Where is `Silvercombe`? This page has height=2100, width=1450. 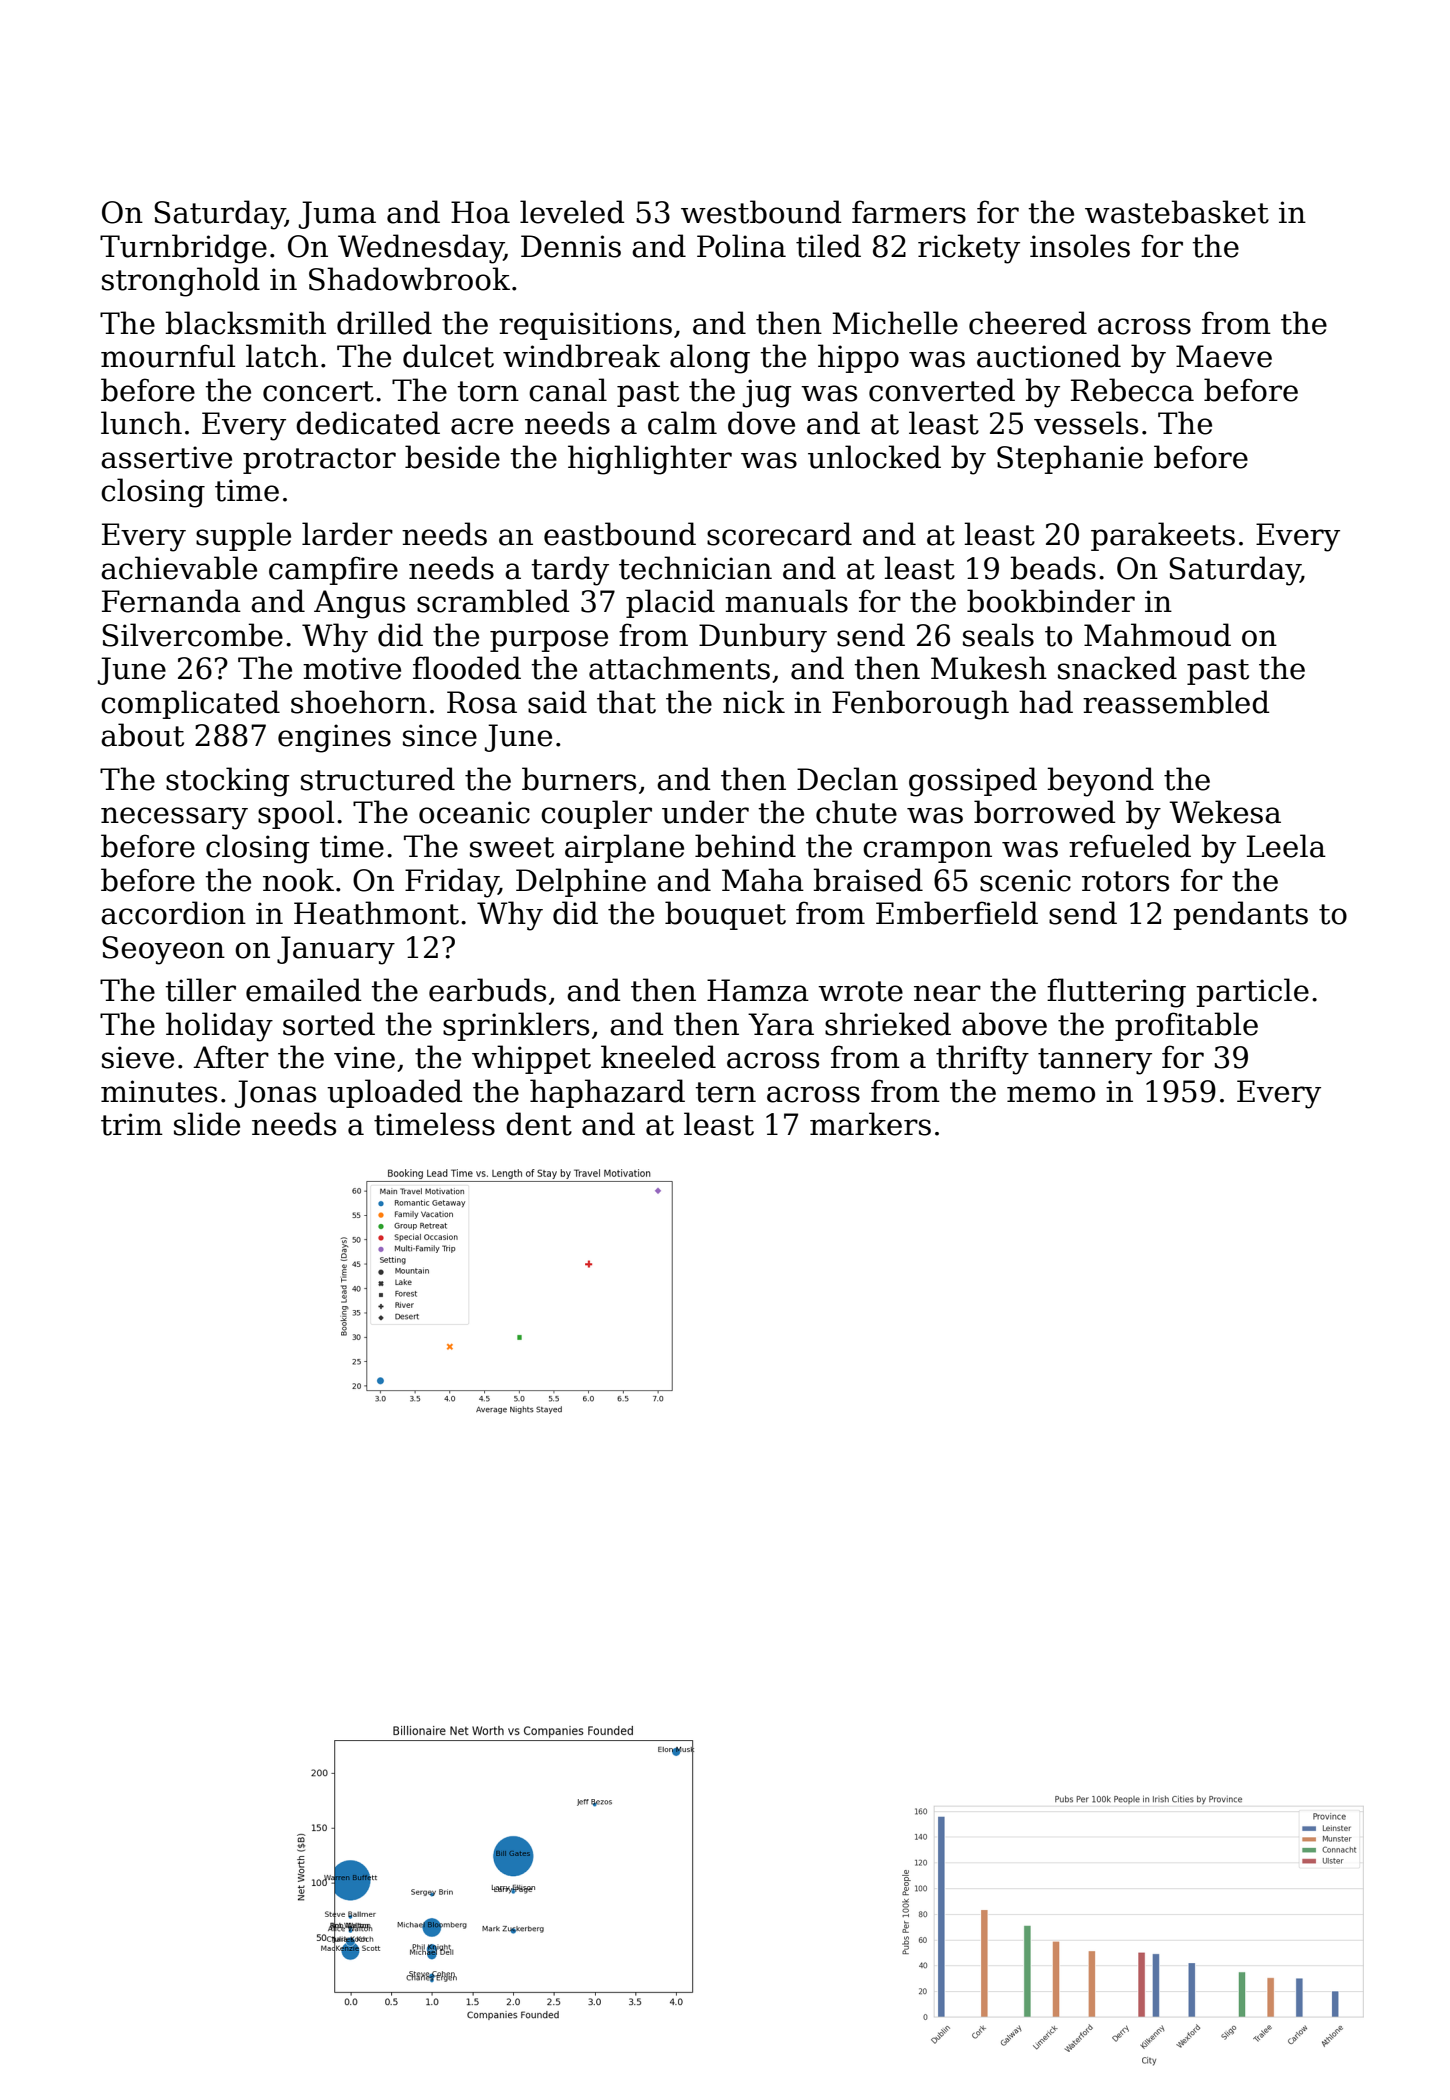
Silvercombe is located at coordinates (192, 635).
